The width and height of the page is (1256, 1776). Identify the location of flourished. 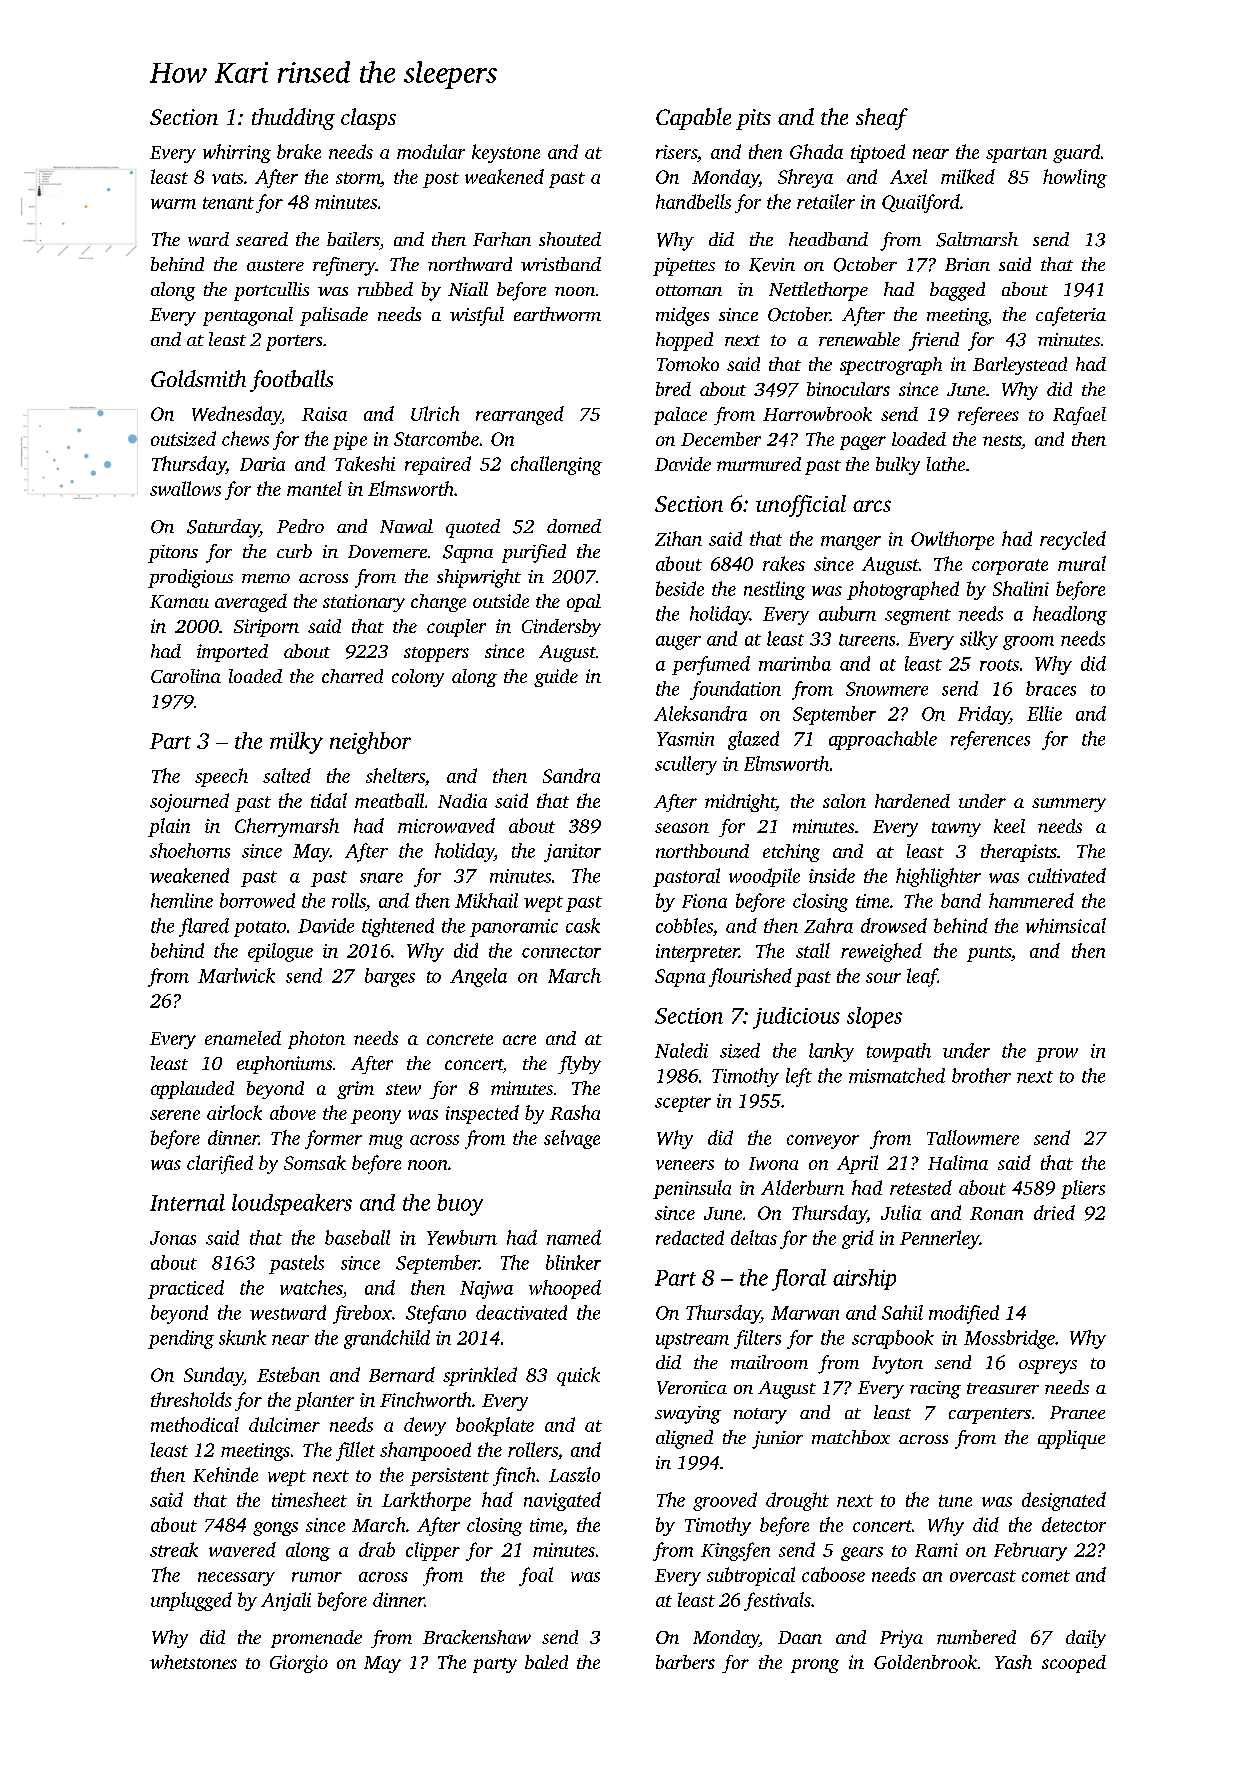
(750, 977).
